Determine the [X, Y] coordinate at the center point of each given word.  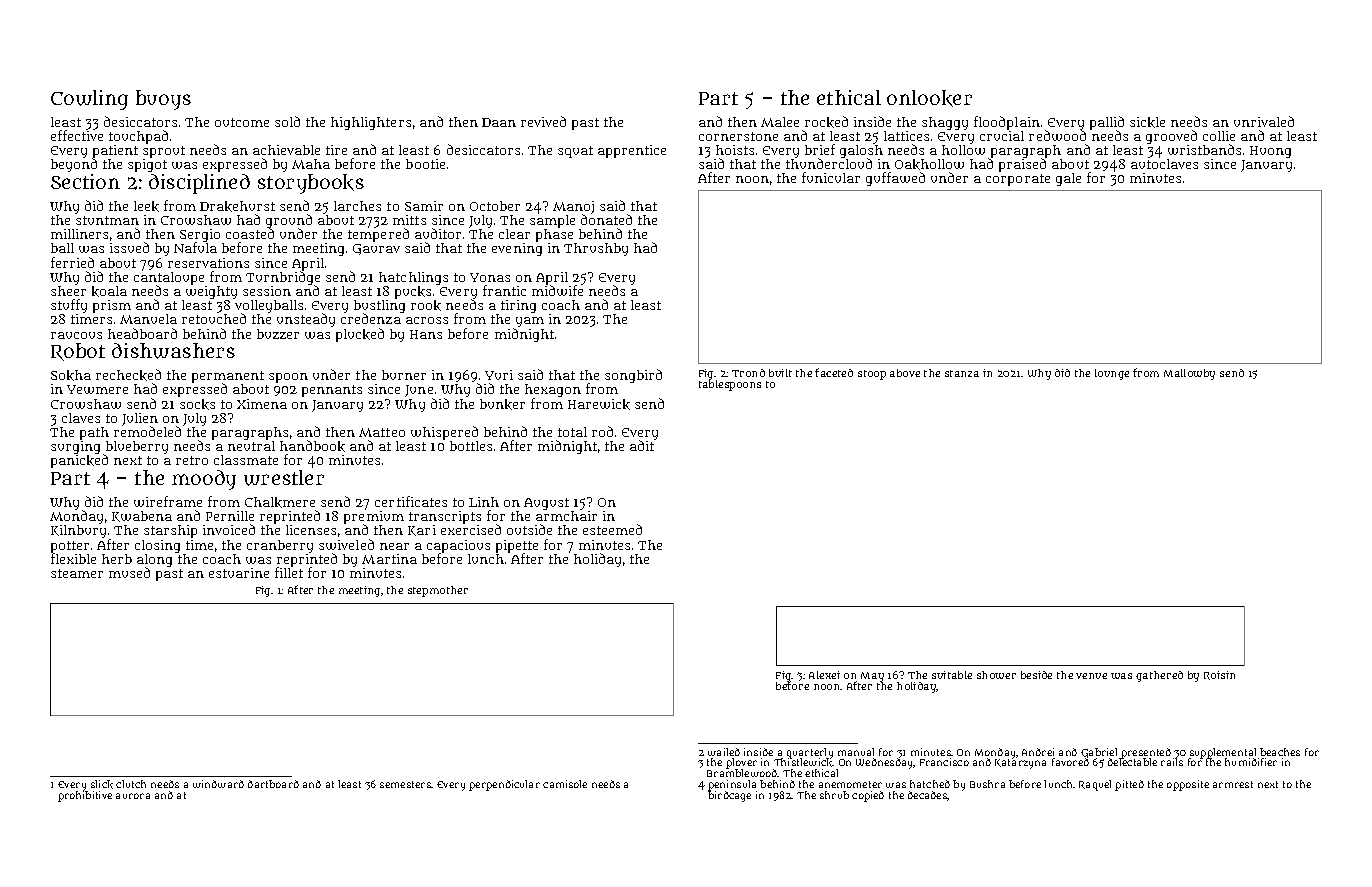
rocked [826, 122]
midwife [557, 291]
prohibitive [85, 797]
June [419, 391]
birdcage [730, 797]
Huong [1270, 152]
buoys [163, 100]
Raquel [1095, 785]
